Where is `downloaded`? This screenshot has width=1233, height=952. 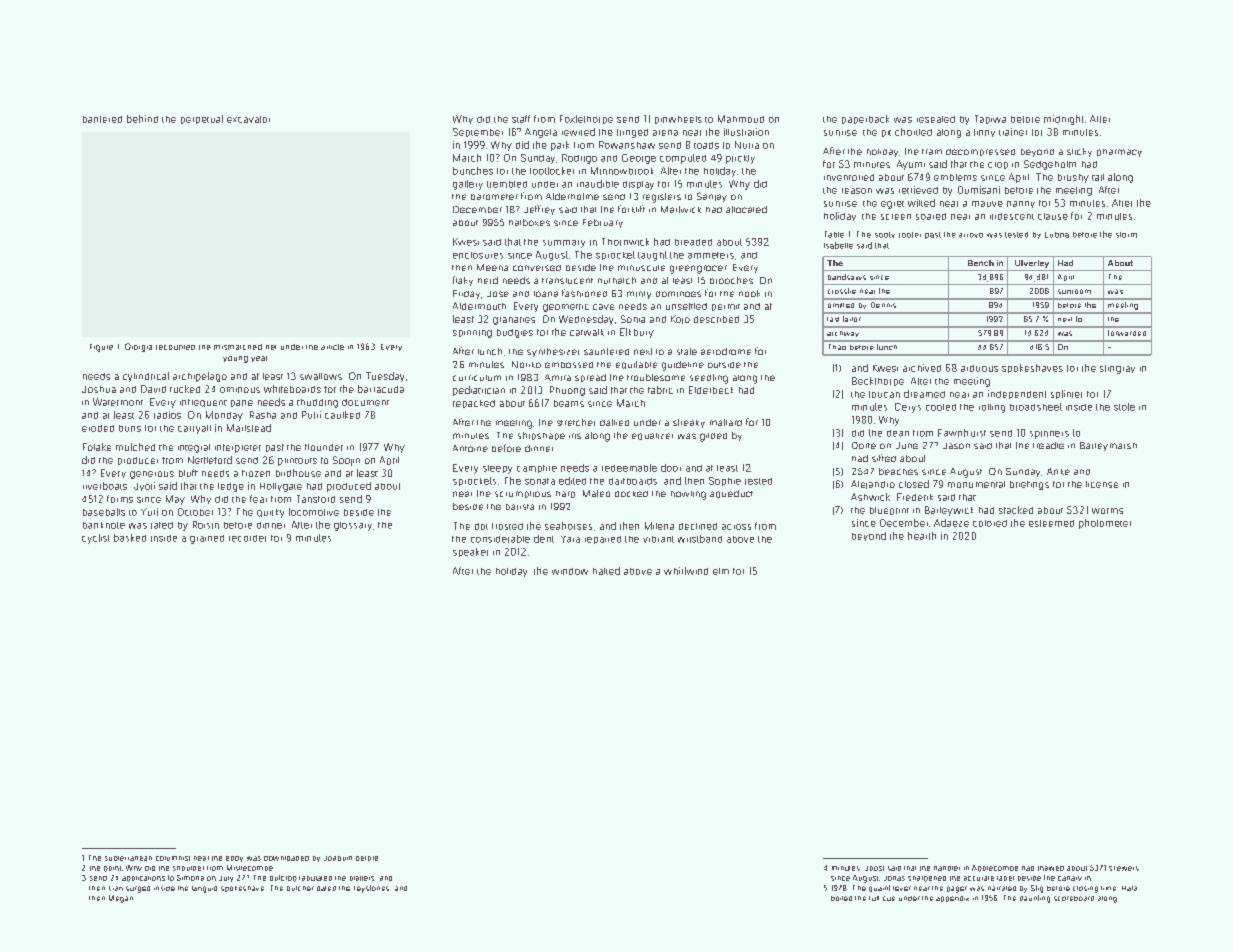 downloaded is located at coordinates (286, 858).
